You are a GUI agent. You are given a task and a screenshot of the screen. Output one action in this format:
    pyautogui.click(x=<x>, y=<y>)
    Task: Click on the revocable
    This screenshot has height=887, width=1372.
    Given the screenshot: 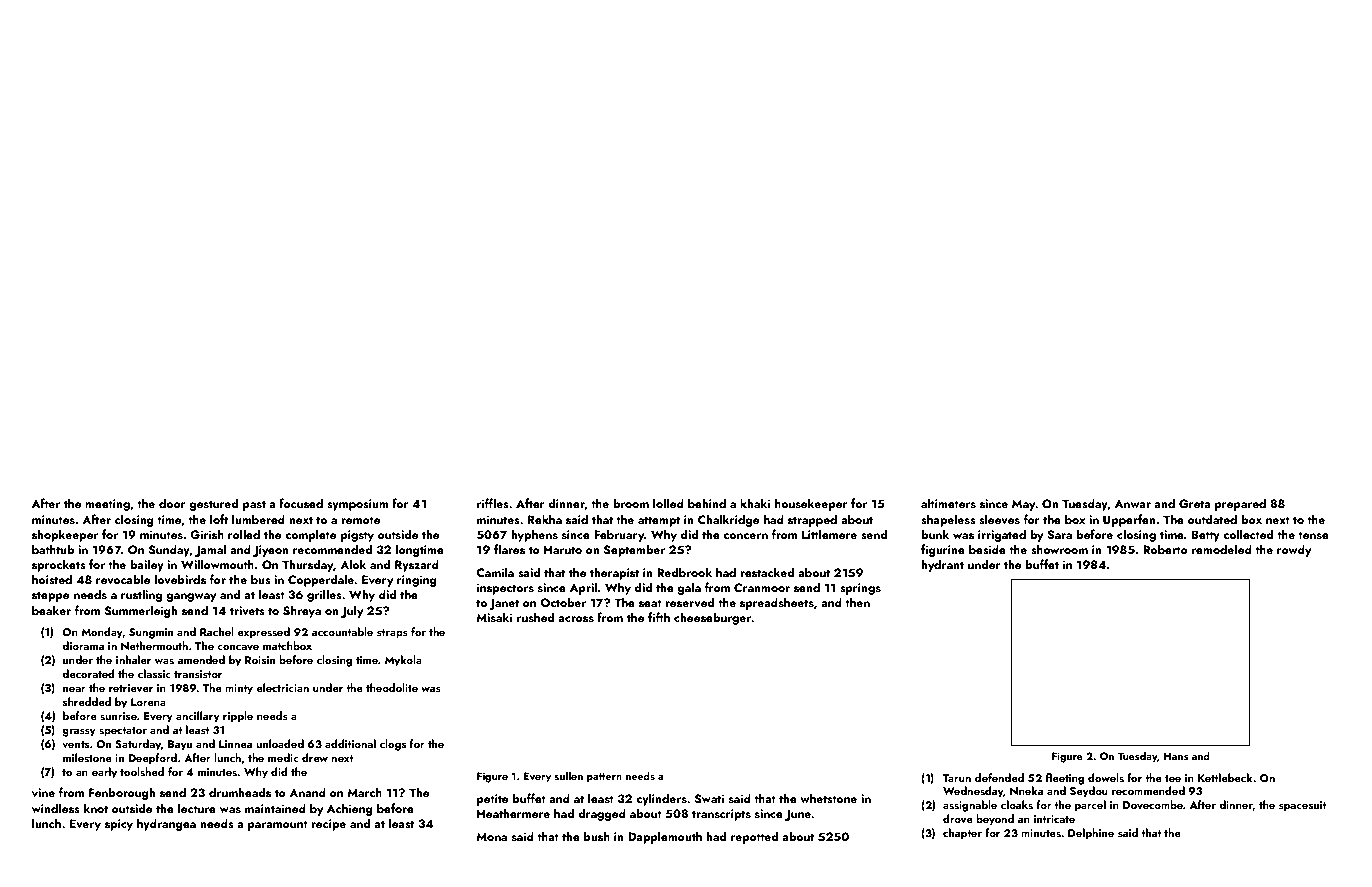 What is the action you would take?
    pyautogui.click(x=123, y=579)
